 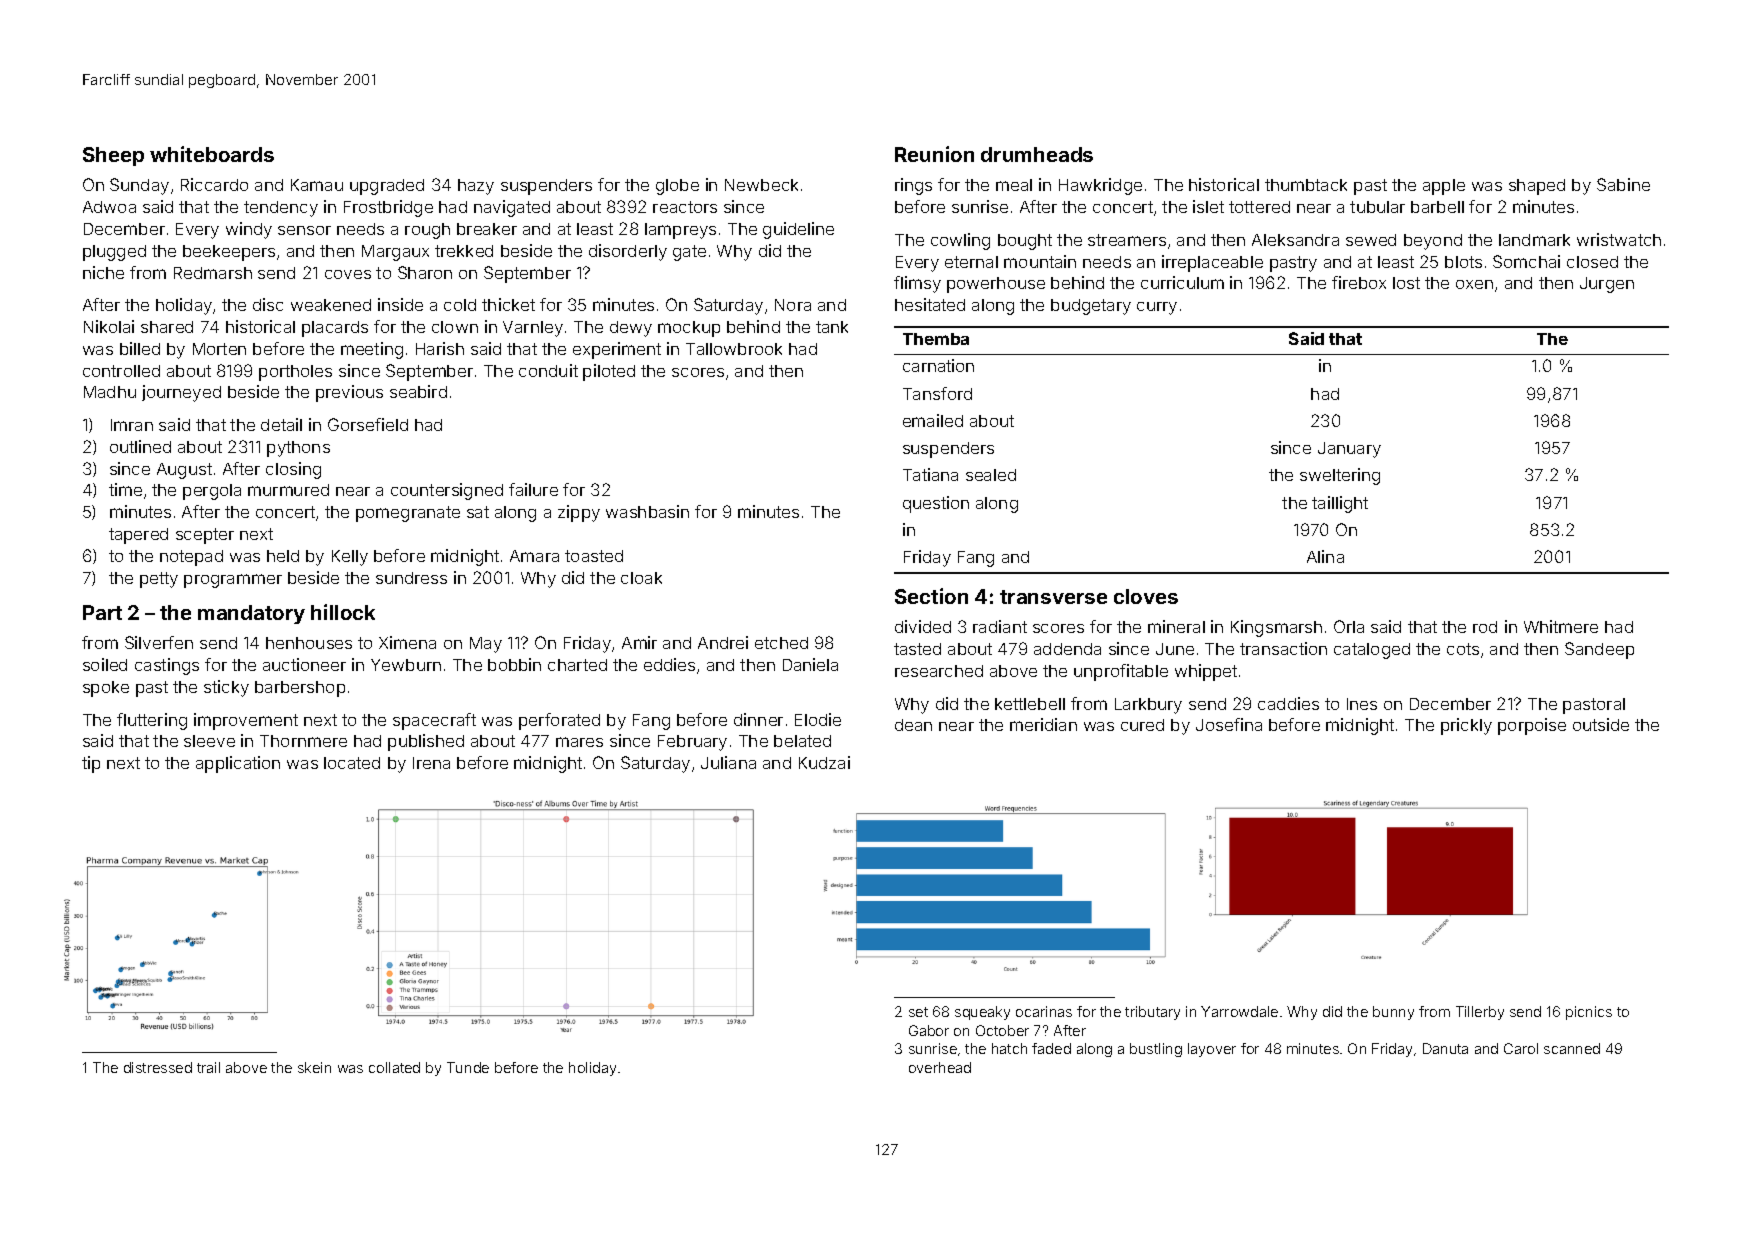 What do you see at coordinates (1014, 185) in the image?
I see `meal` at bounding box center [1014, 185].
